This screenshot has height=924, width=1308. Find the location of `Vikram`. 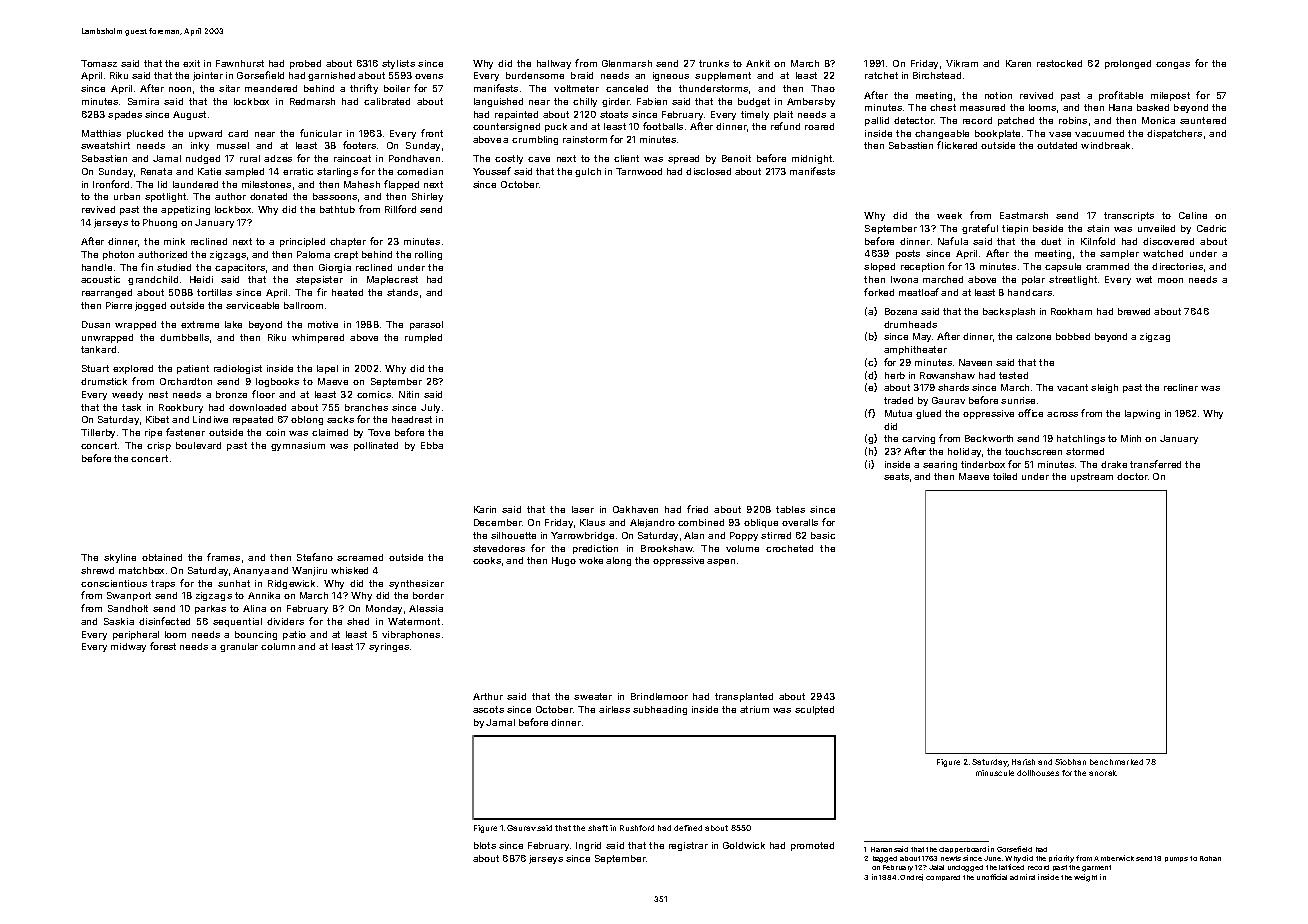

Vikram is located at coordinates (962, 63).
